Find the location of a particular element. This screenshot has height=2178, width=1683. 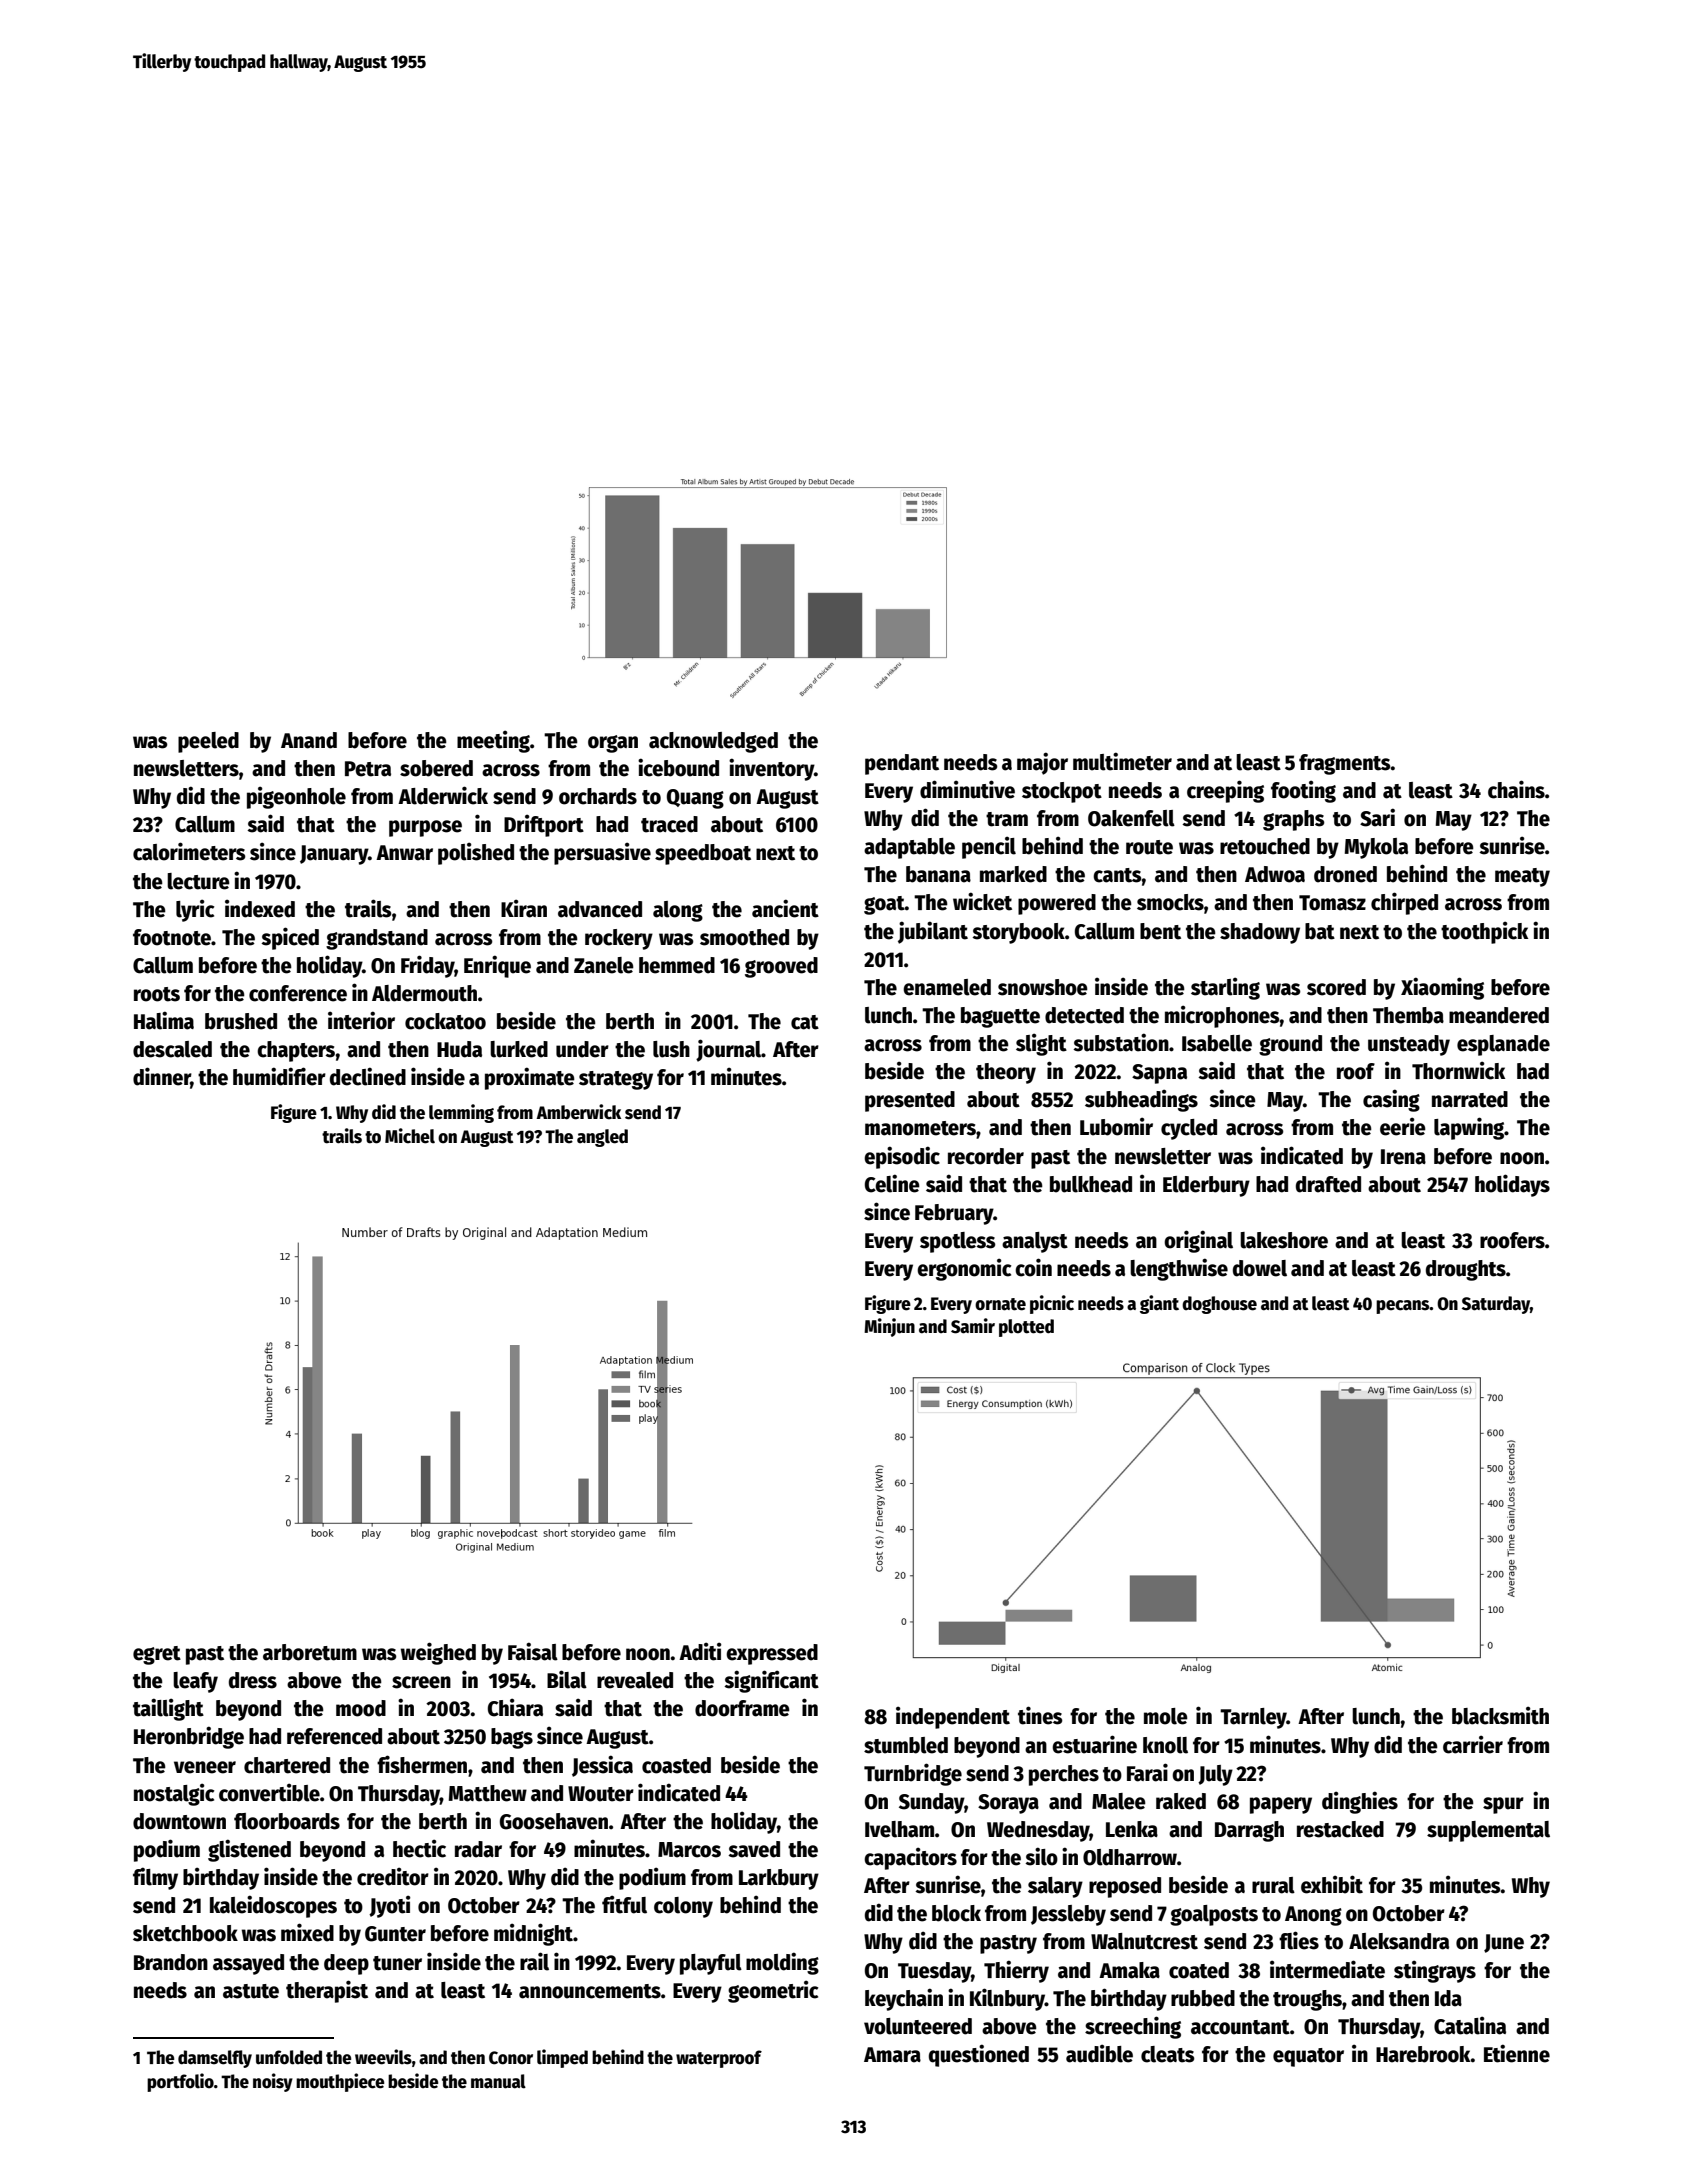

cycled is located at coordinates (1189, 1129).
